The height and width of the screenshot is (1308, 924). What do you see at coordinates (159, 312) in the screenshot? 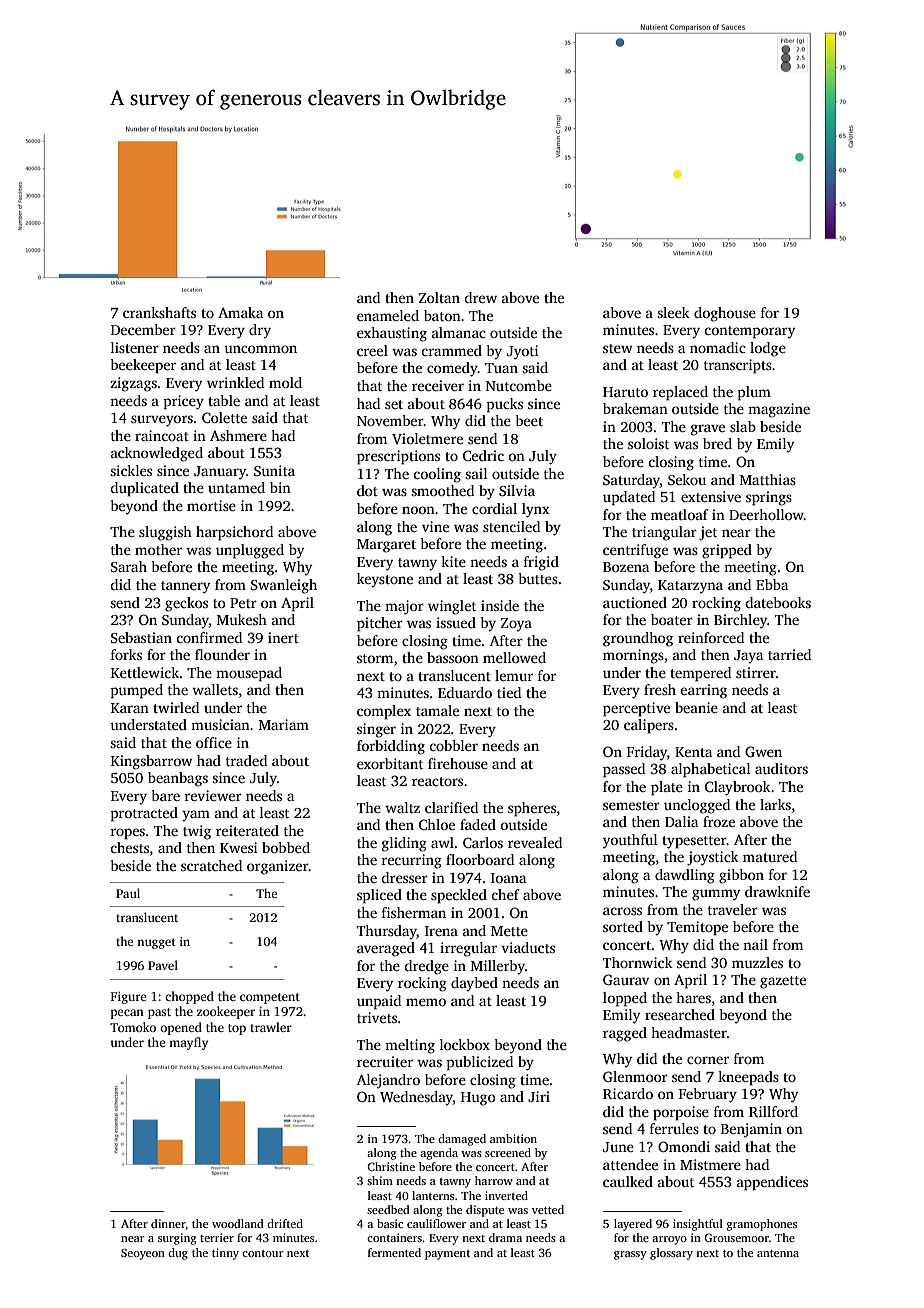
I see `crankshafts` at bounding box center [159, 312].
